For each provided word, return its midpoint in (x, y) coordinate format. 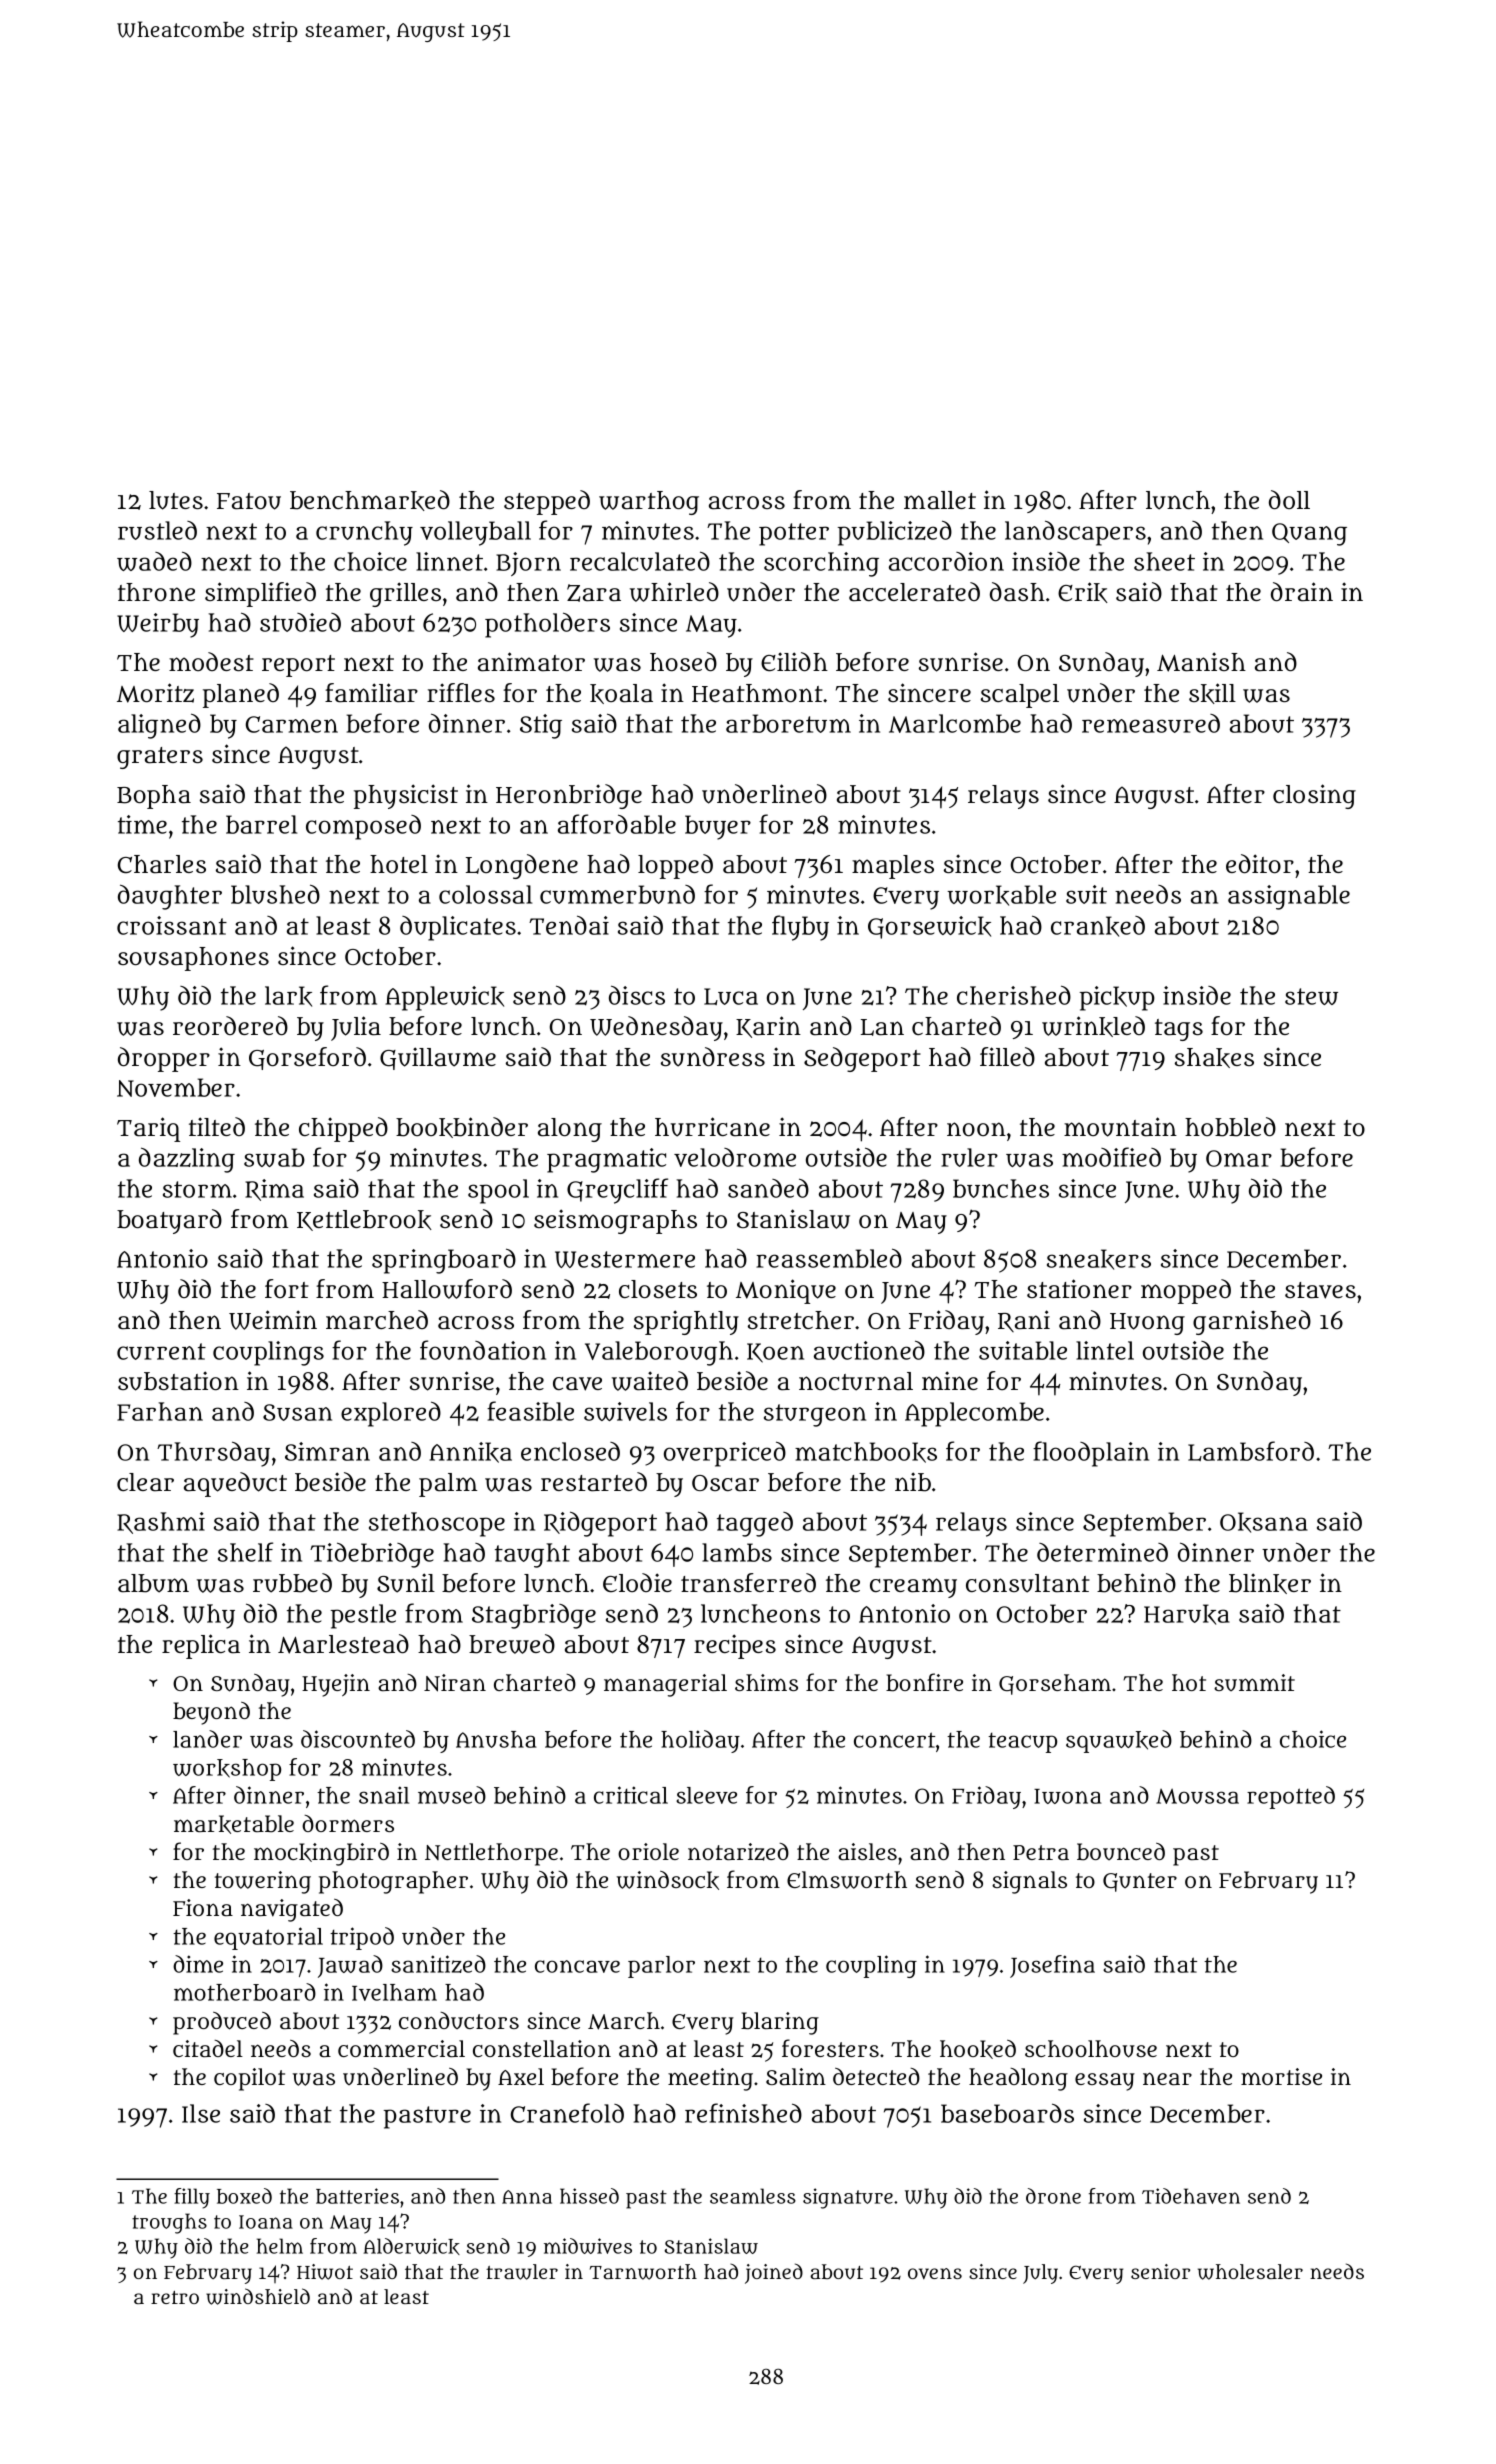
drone (1053, 2196)
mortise (1281, 2076)
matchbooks (866, 1452)
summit (1254, 1682)
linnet (449, 561)
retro (175, 2297)
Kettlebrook (364, 1220)
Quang (1309, 534)
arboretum (788, 723)
